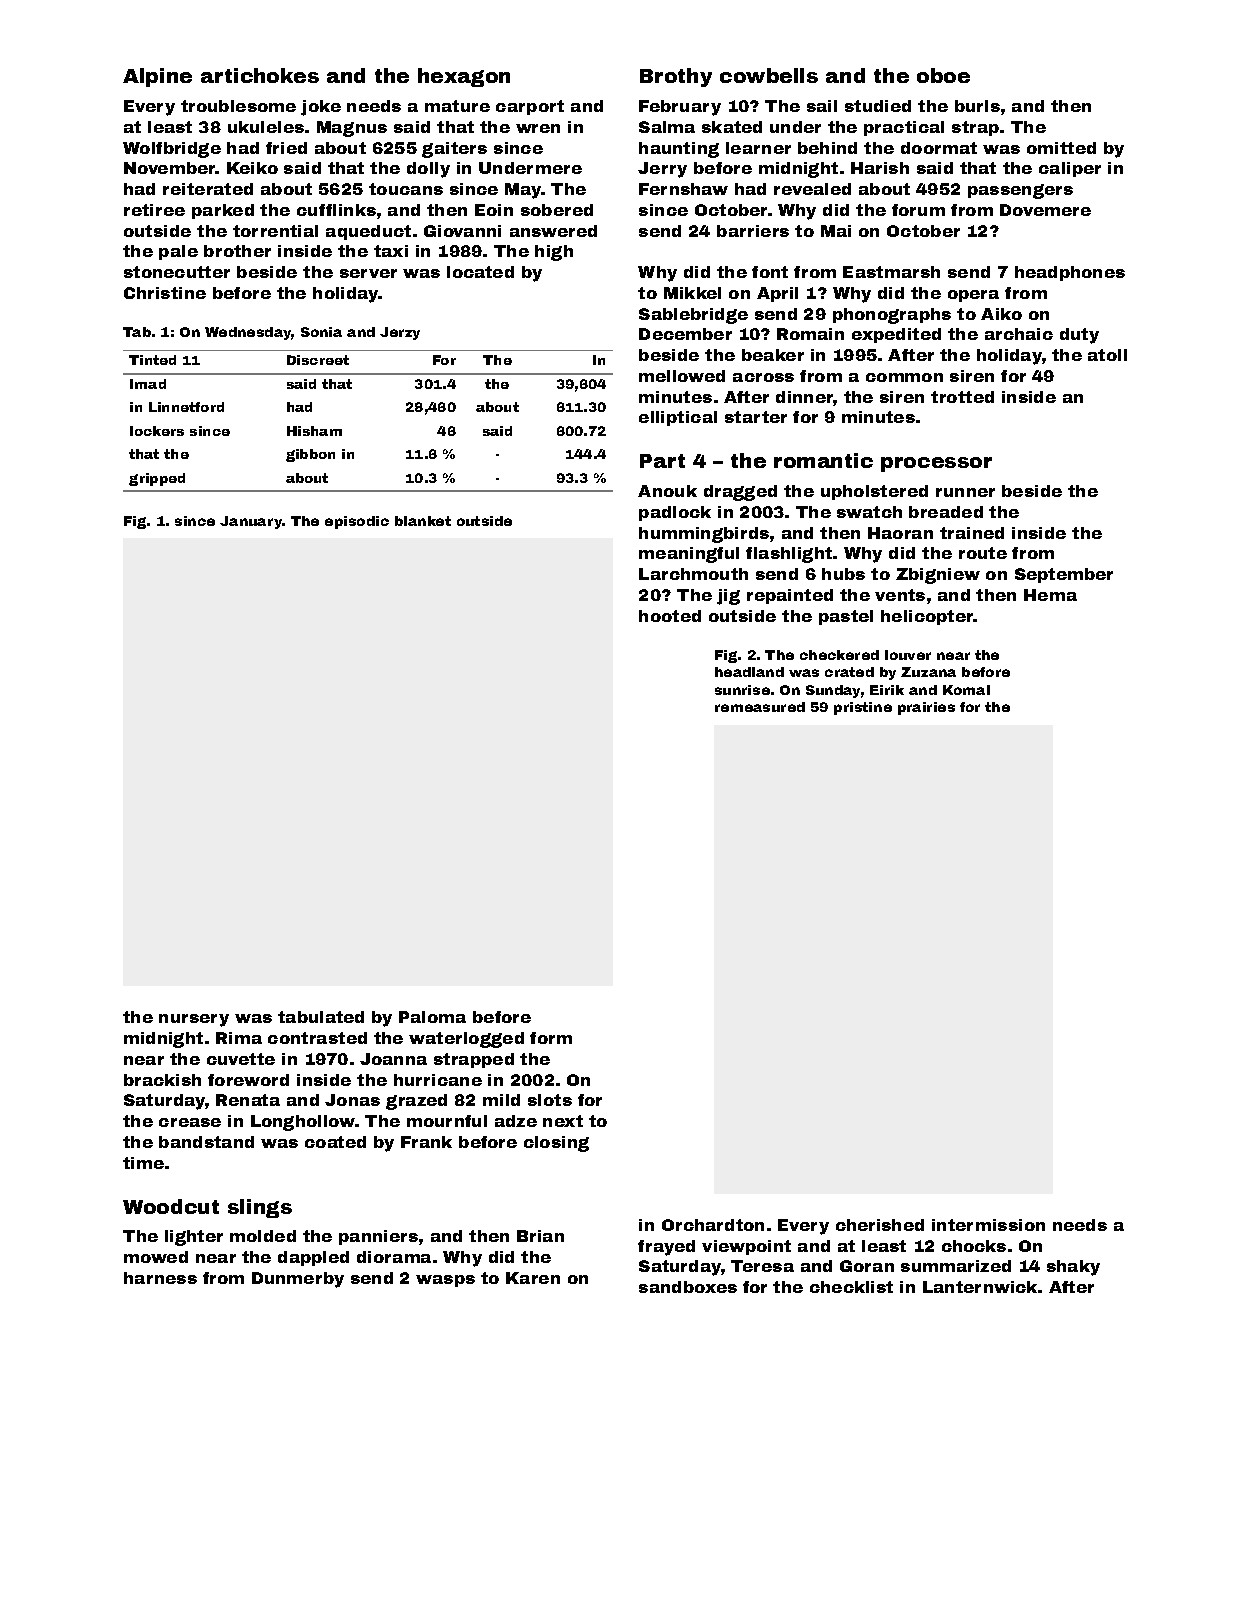 This page has width=1252, height=1620. What do you see at coordinates (966, 690) in the page?
I see `Komal` at bounding box center [966, 690].
